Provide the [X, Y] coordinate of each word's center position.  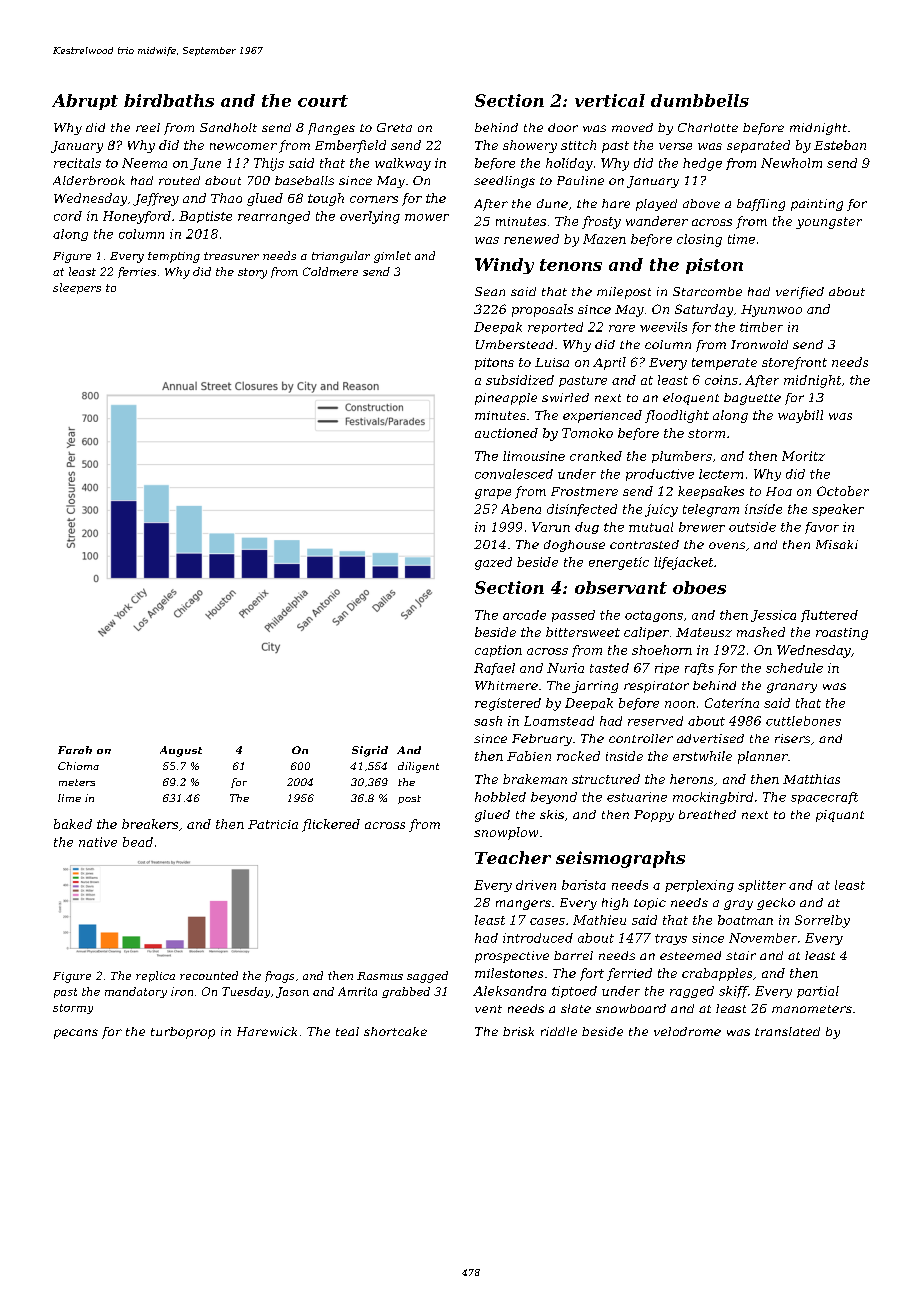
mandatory [136, 992]
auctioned [506, 433]
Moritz [803, 456]
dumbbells [700, 100]
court [323, 101]
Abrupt [85, 102]
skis [552, 814]
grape [493, 494]
